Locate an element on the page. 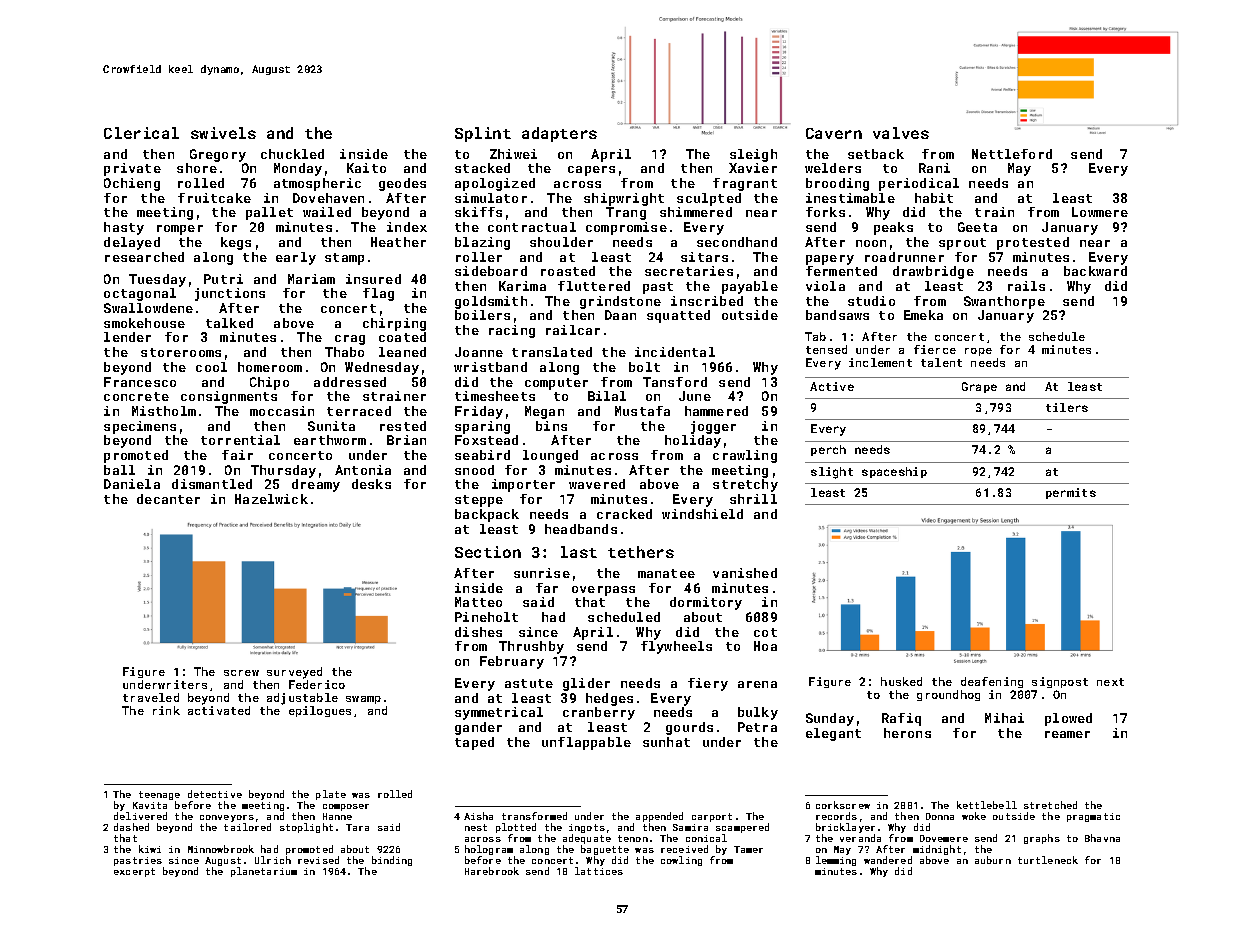 Image resolution: width=1233 pixels, height=952 pixels. planetarium is located at coordinates (264, 872).
